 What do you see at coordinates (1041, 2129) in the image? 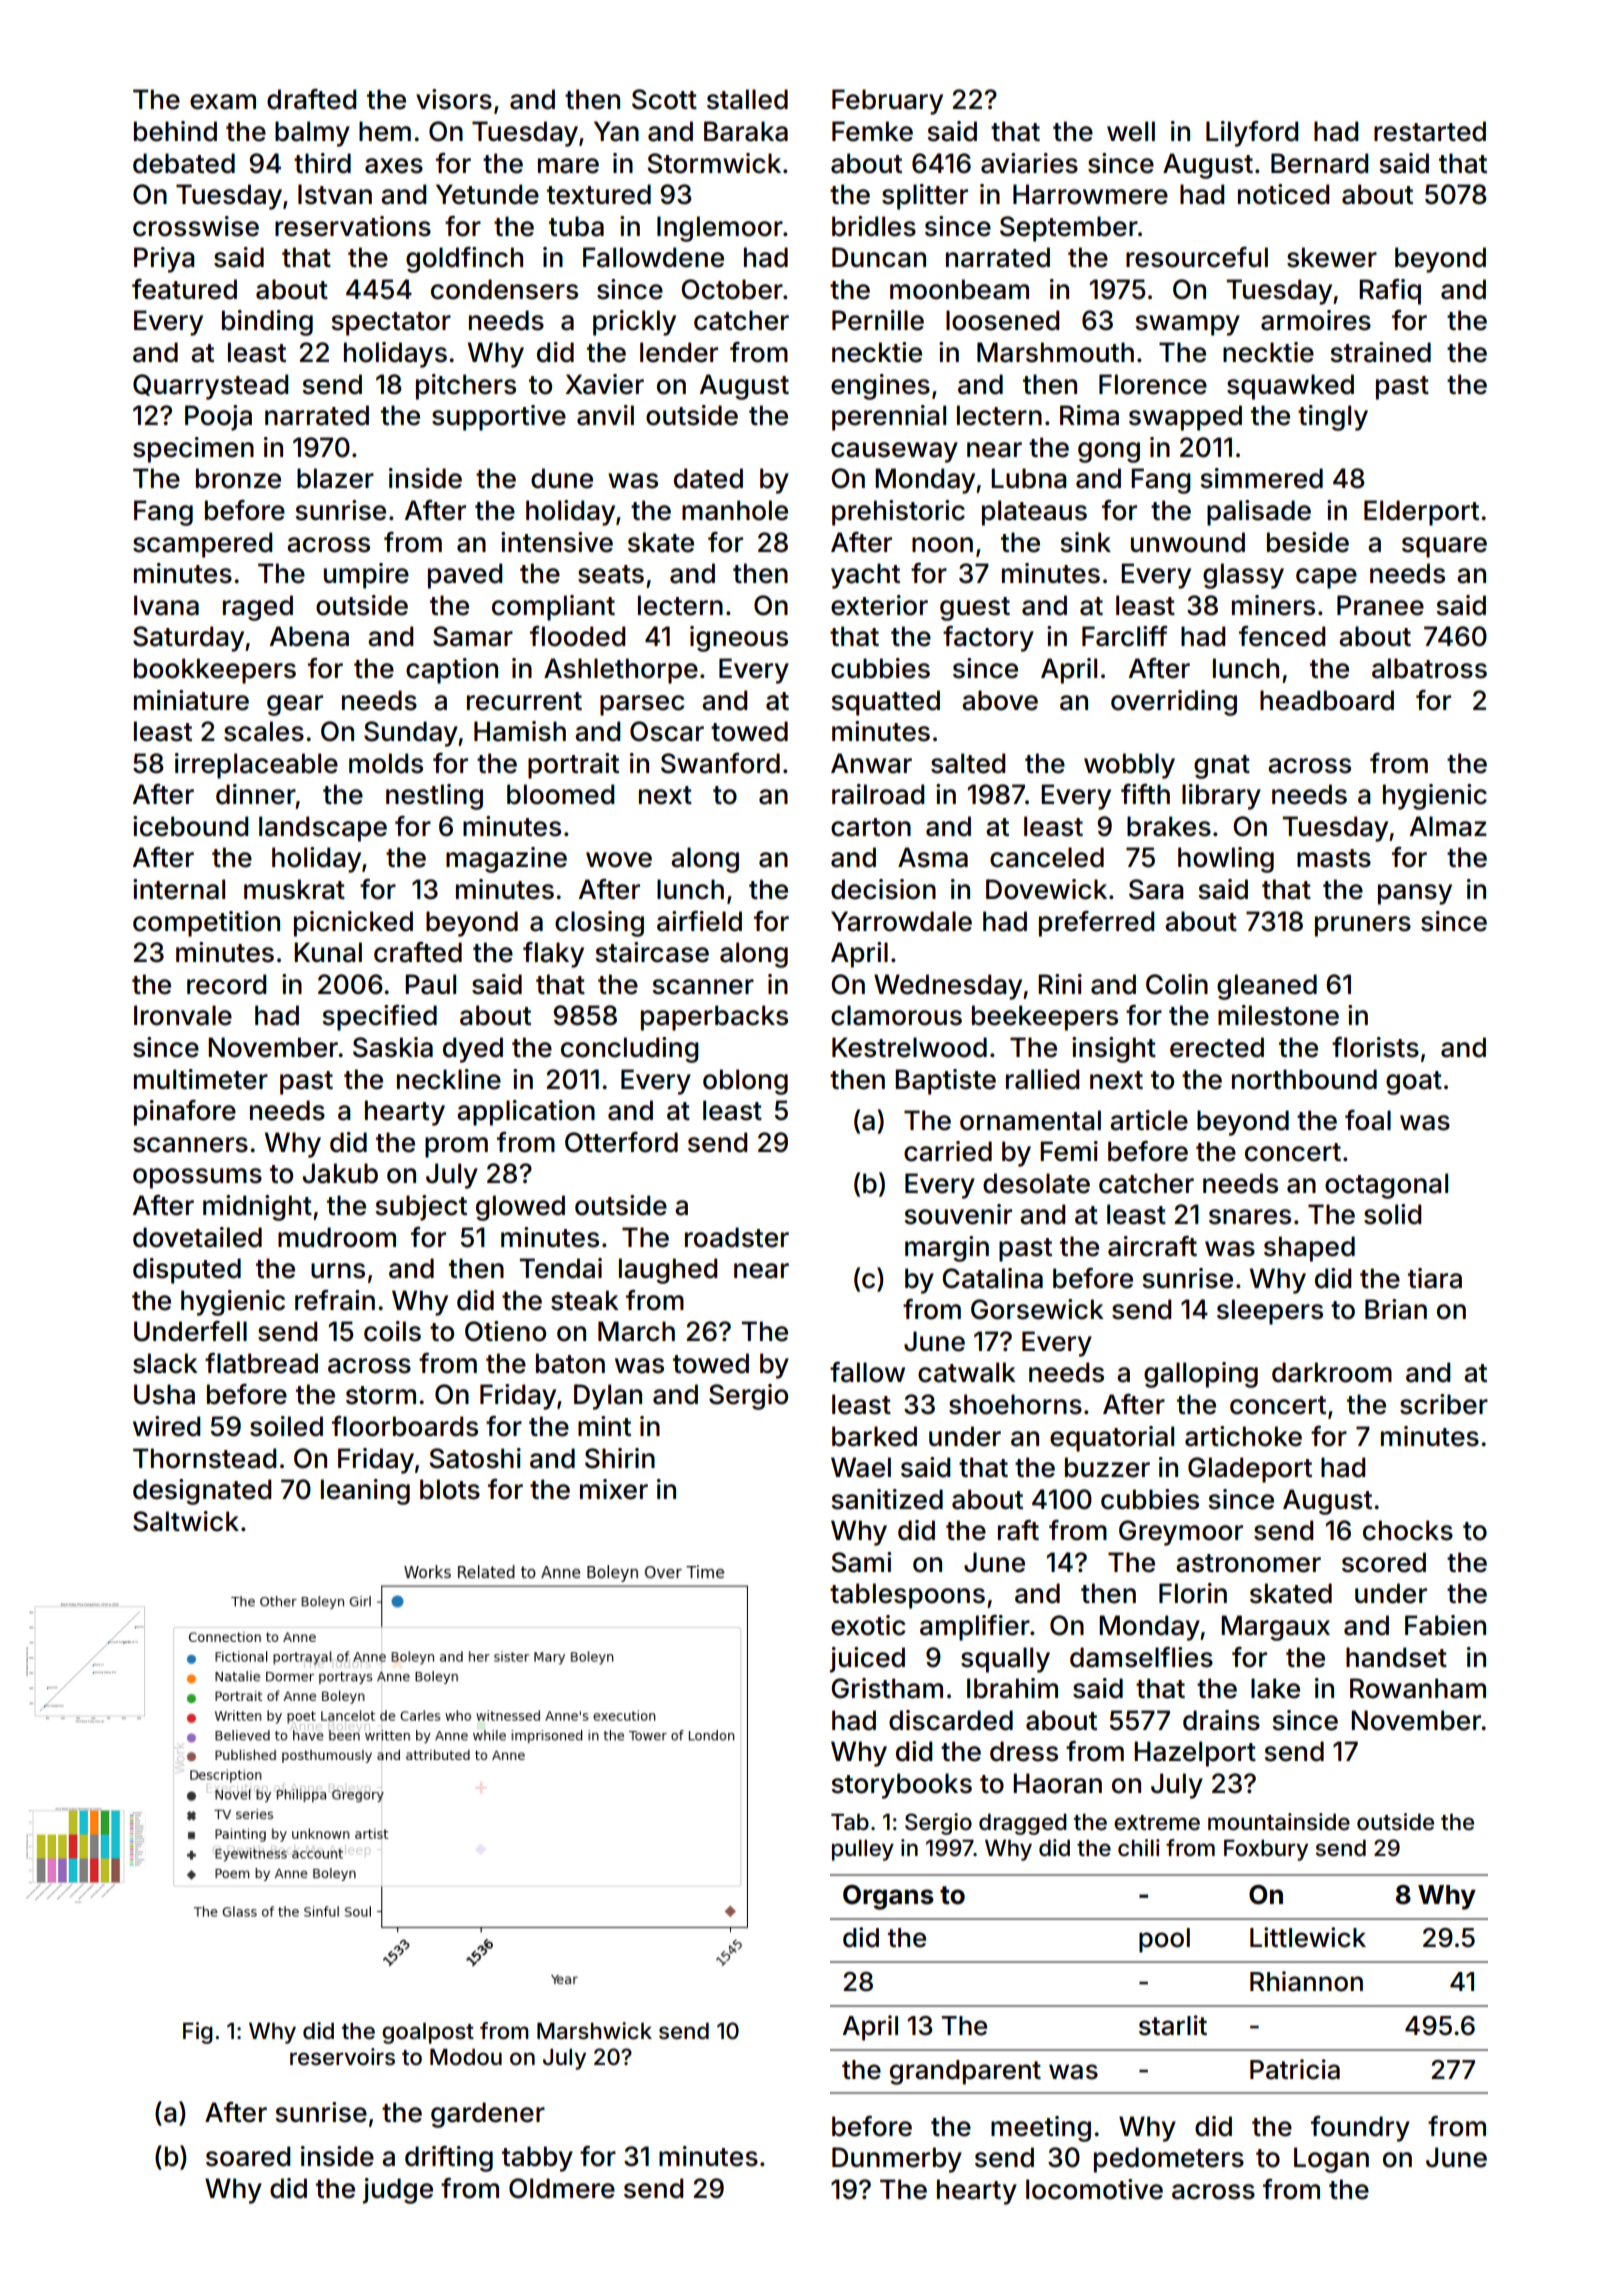
I see `meeting` at bounding box center [1041, 2129].
